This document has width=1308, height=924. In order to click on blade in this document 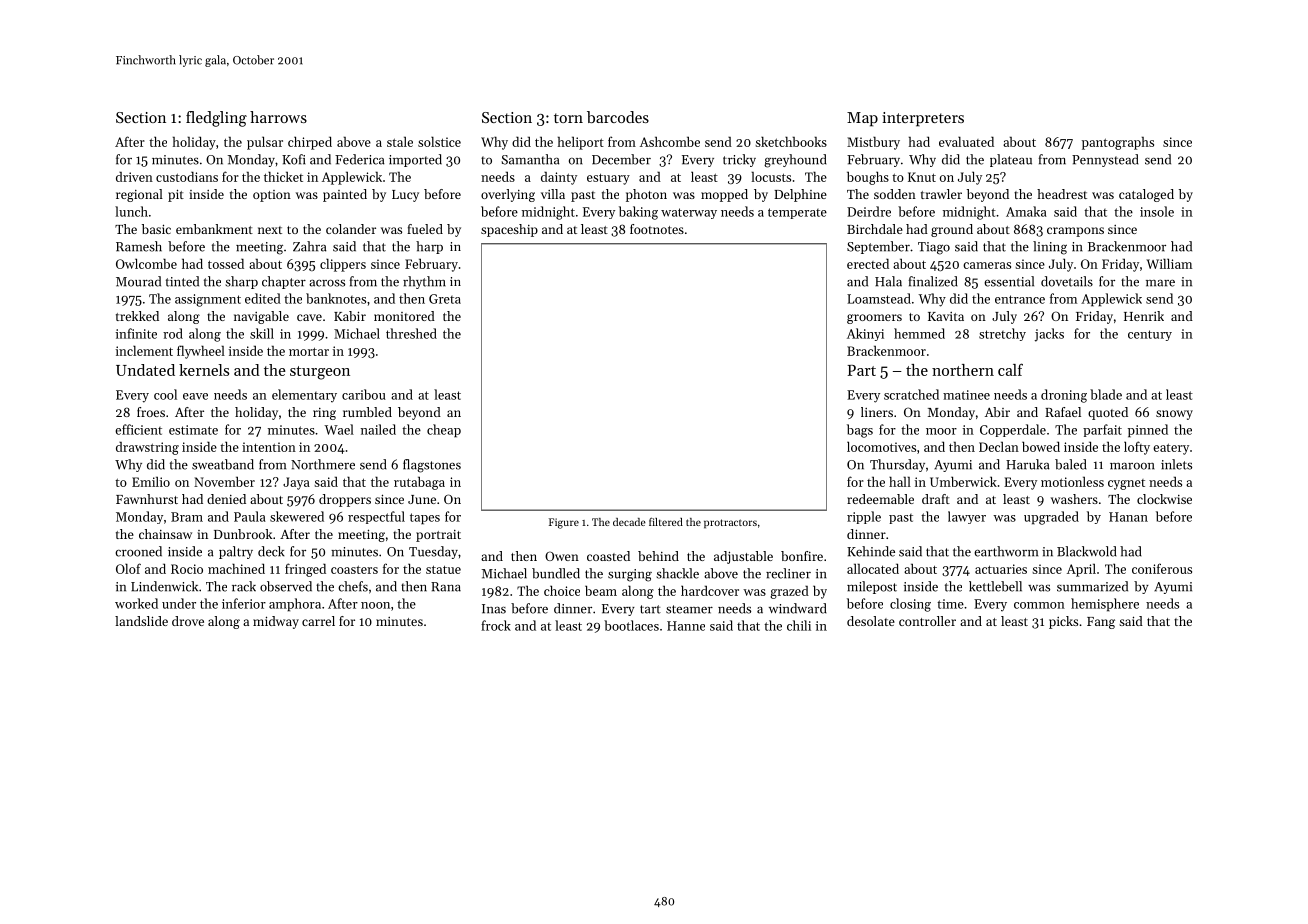, I will do `click(1106, 394)`.
